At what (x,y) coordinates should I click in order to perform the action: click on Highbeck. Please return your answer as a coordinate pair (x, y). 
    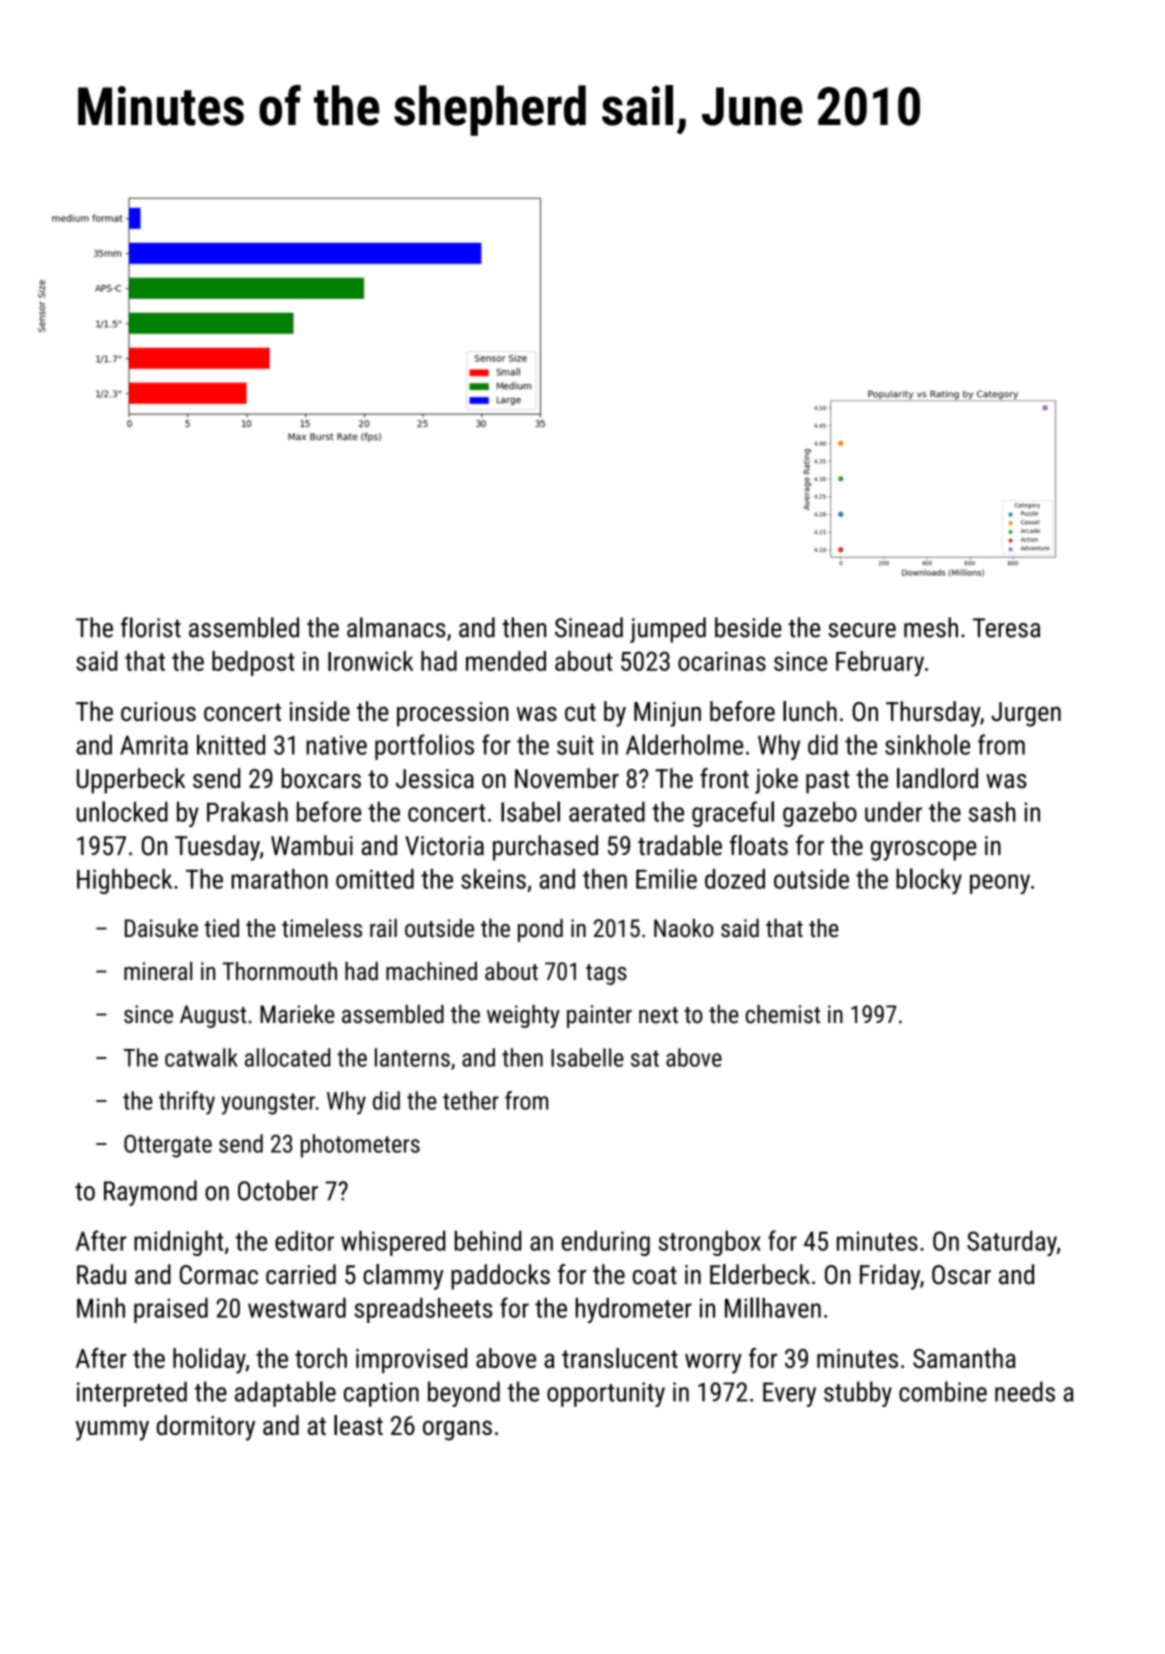
    Looking at the image, I should click on (124, 881).
